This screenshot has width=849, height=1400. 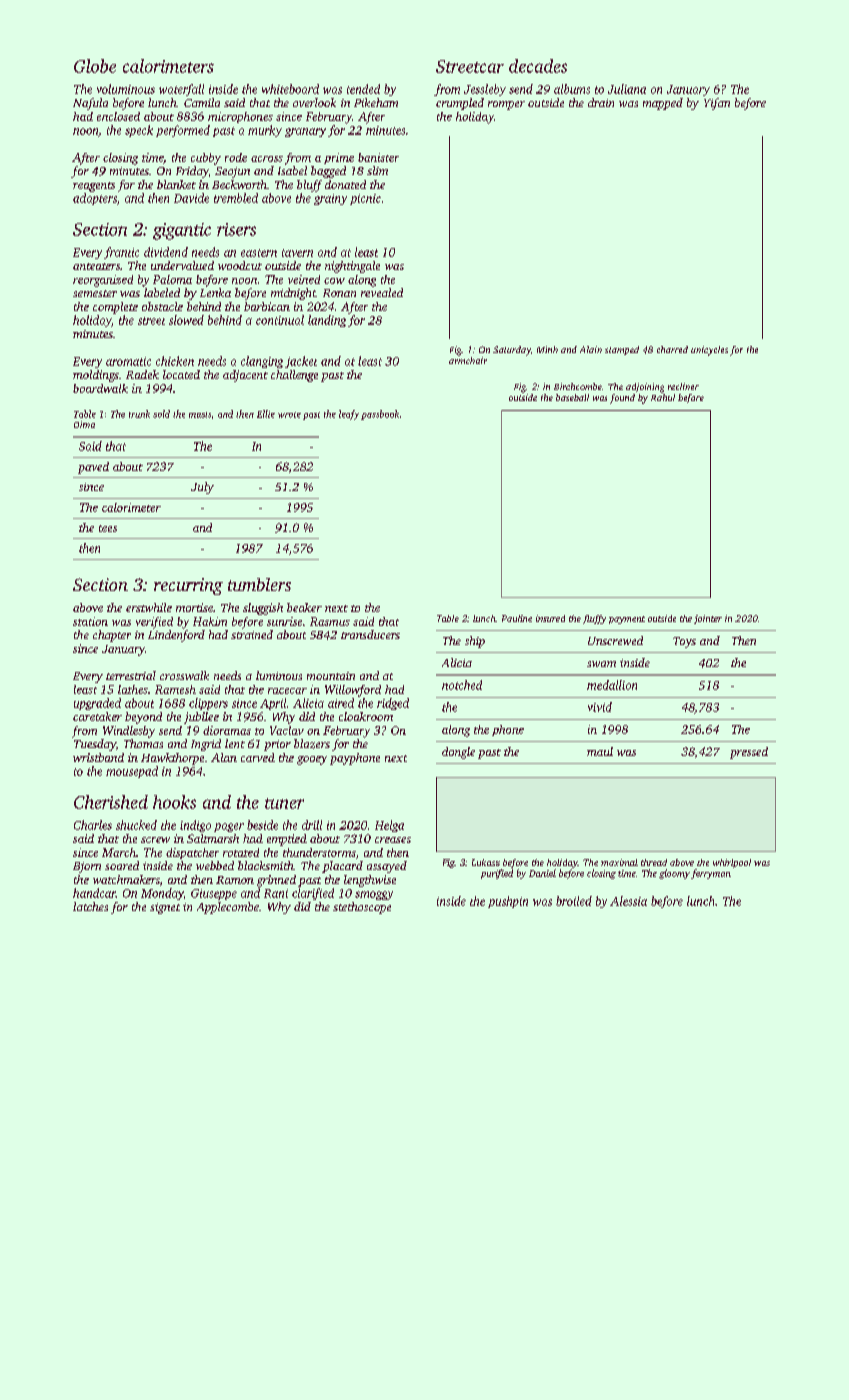 What do you see at coordinates (290, 89) in the screenshot?
I see `whiteboard` at bounding box center [290, 89].
